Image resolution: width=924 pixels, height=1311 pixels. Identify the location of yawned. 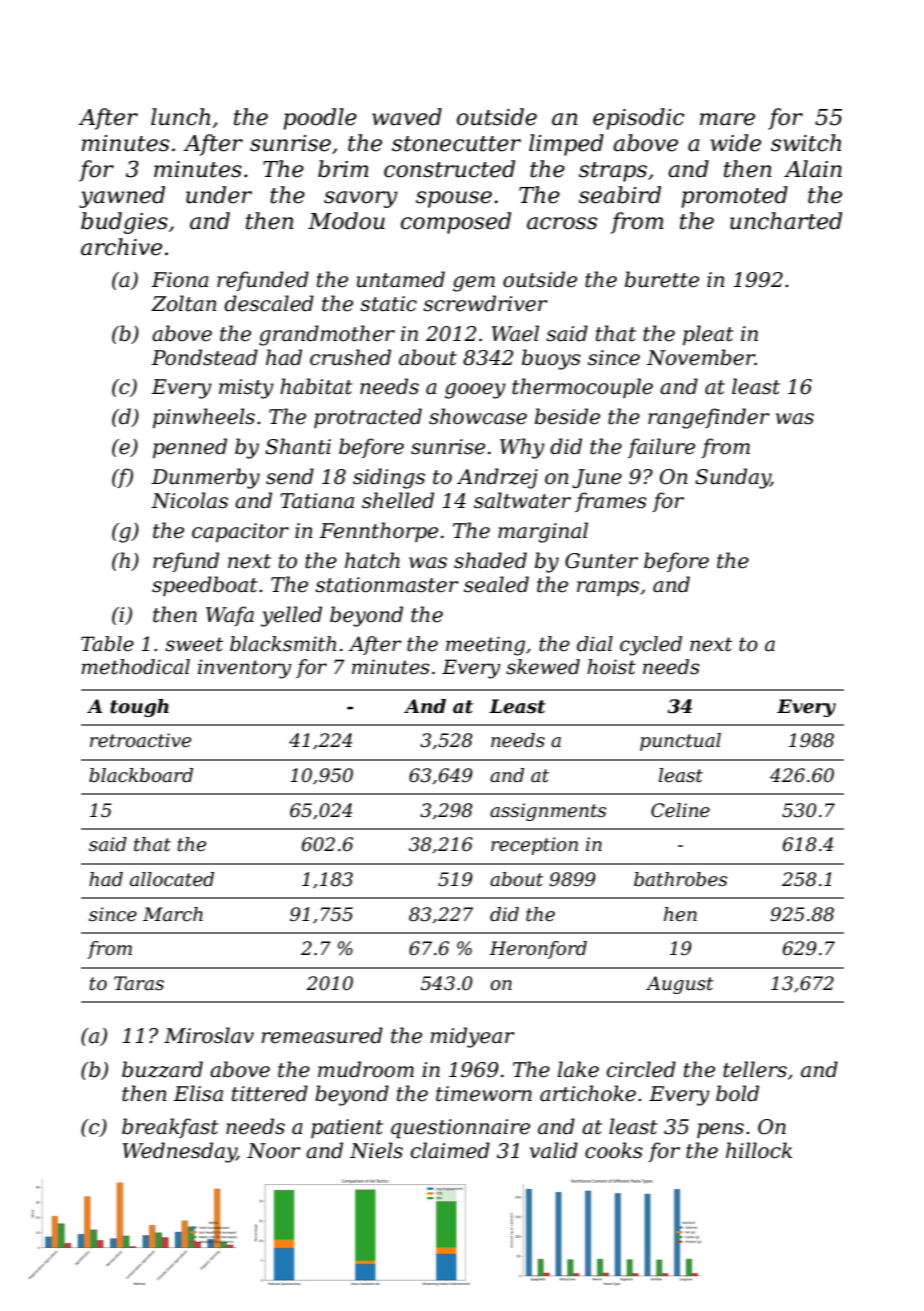
(122, 197).
